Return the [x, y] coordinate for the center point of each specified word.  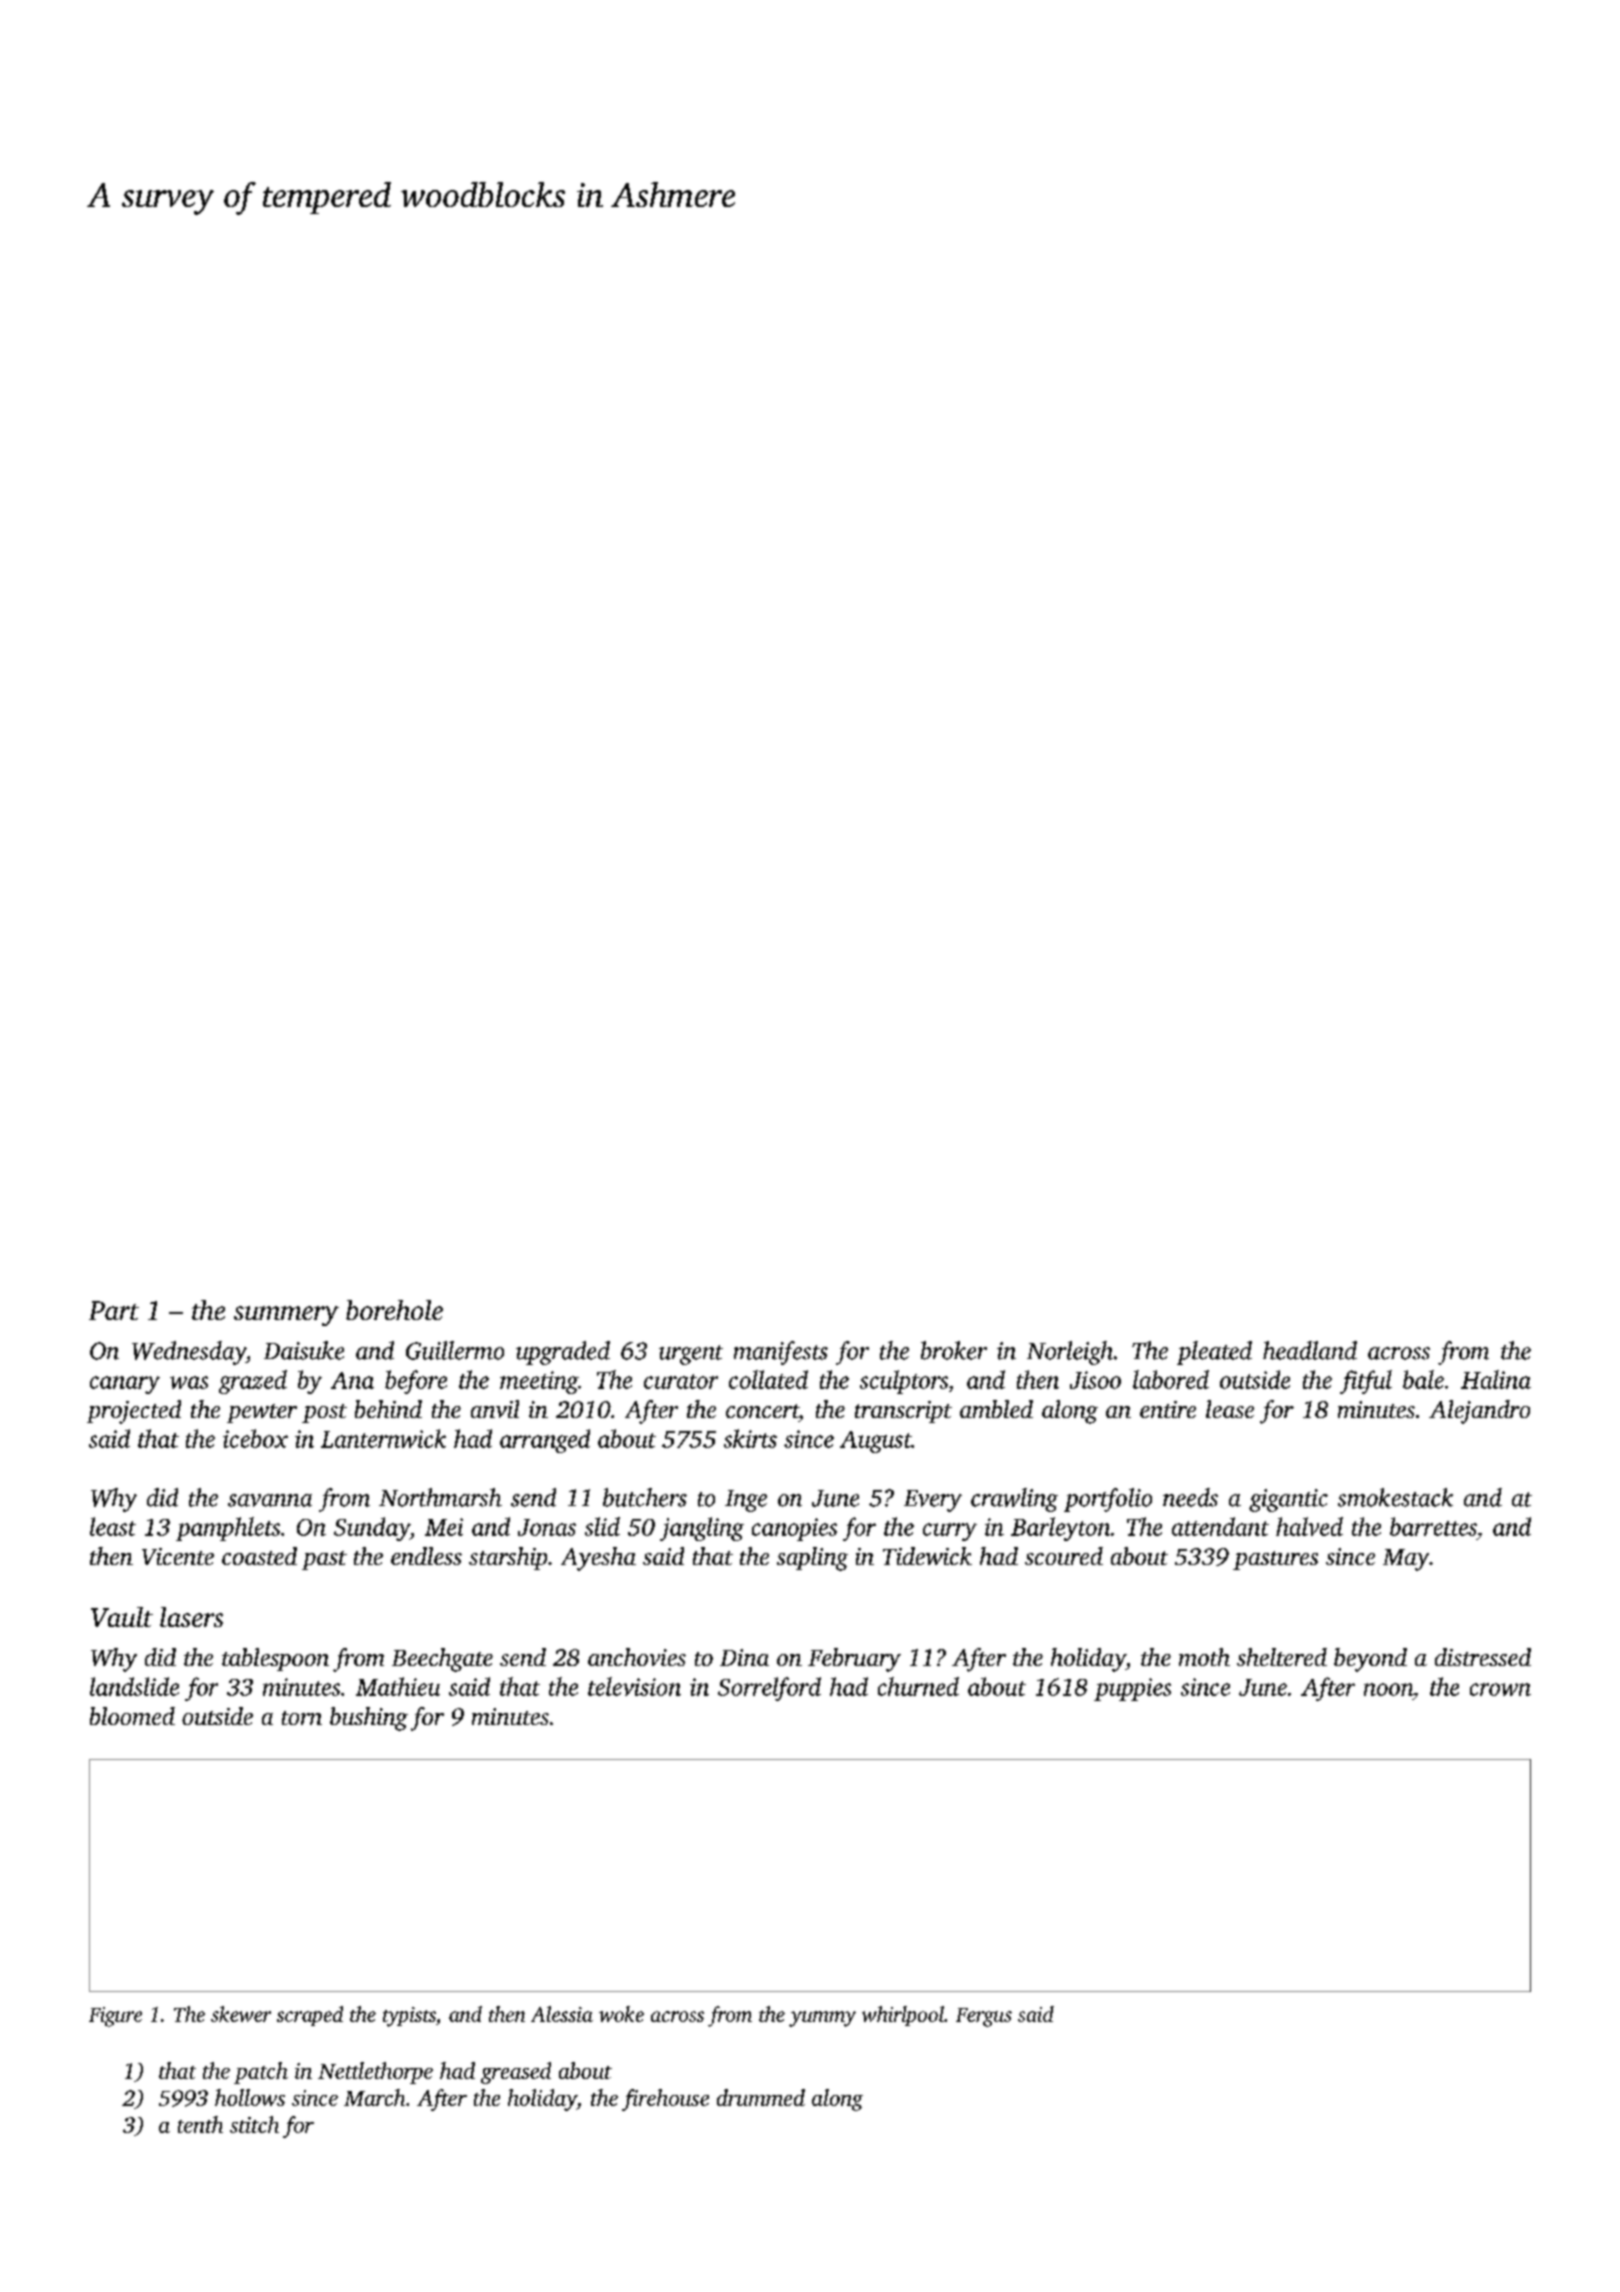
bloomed [132, 1716]
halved [1309, 1526]
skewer [241, 2014]
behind [388, 1409]
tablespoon [275, 1659]
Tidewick [927, 1556]
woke [621, 2014]
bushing [369, 1719]
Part [114, 1310]
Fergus [984, 2017]
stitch [254, 2124]
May [1406, 1560]
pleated [1214, 1353]
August [876, 1442]
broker [954, 1350]
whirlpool [903, 2016]
